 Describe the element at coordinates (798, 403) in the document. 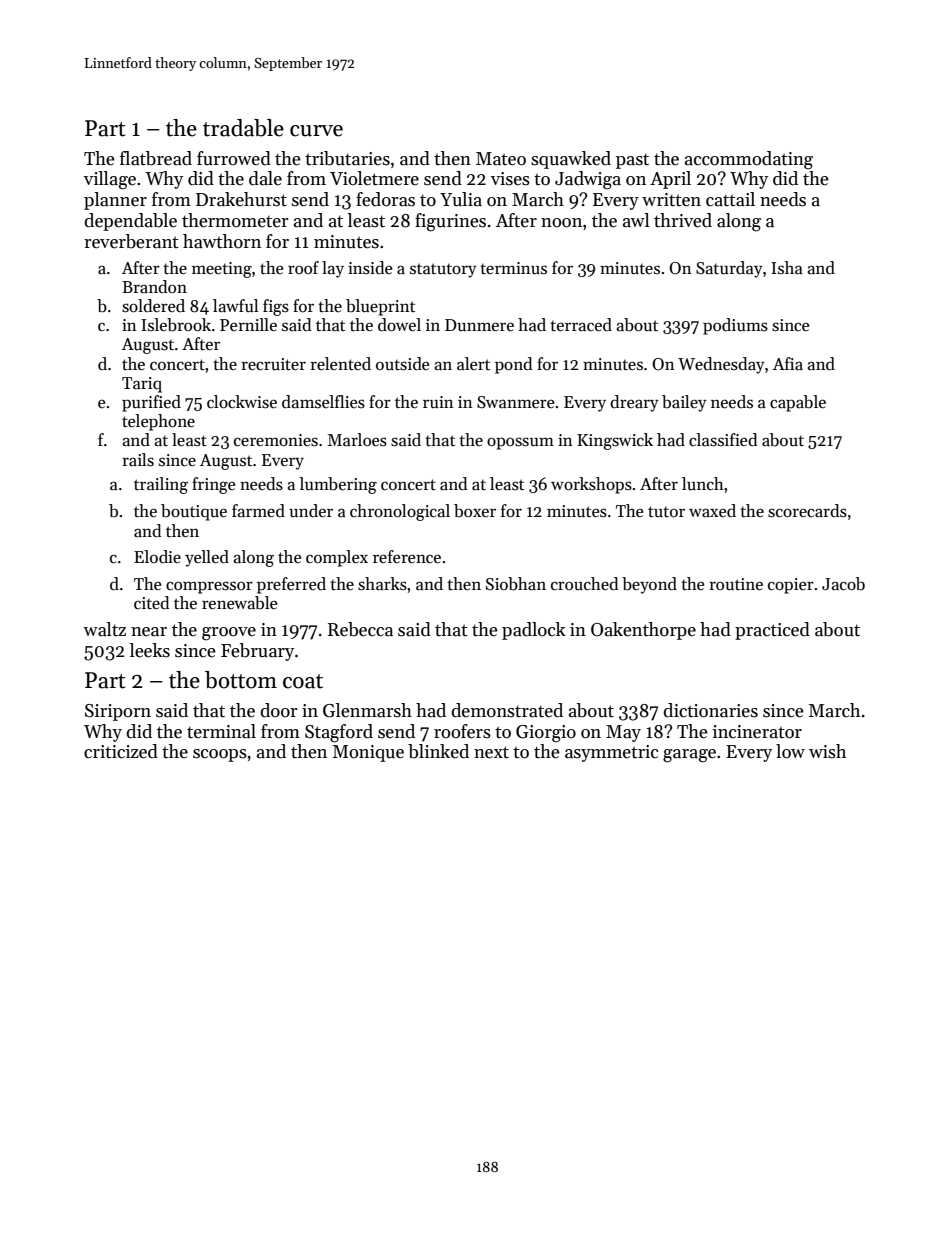

I see `capable` at that location.
